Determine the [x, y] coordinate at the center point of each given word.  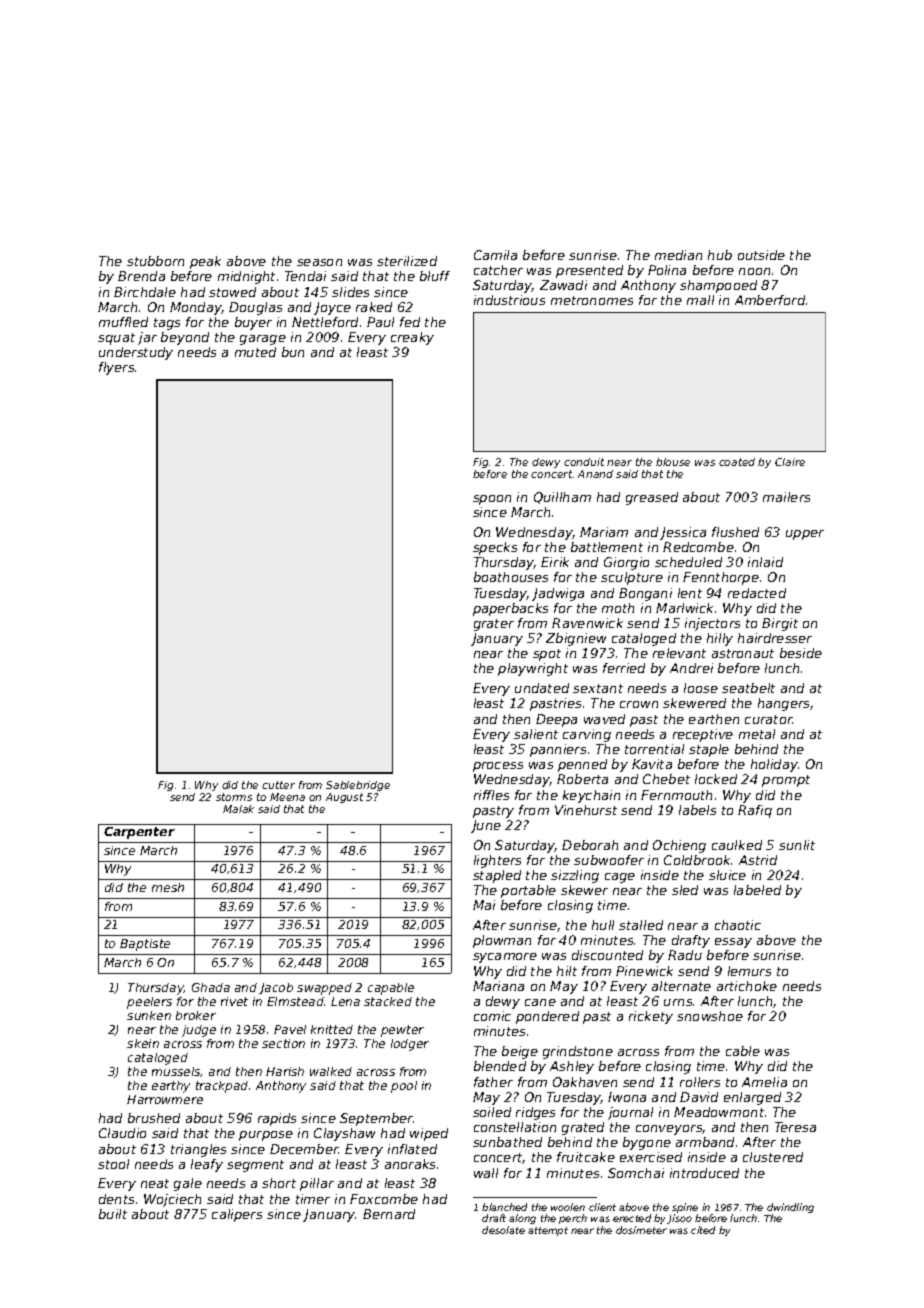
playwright [533, 669]
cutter [278, 785]
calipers [237, 1215]
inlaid [765, 562]
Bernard [389, 1214]
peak [205, 262]
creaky [412, 338]
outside [761, 255]
